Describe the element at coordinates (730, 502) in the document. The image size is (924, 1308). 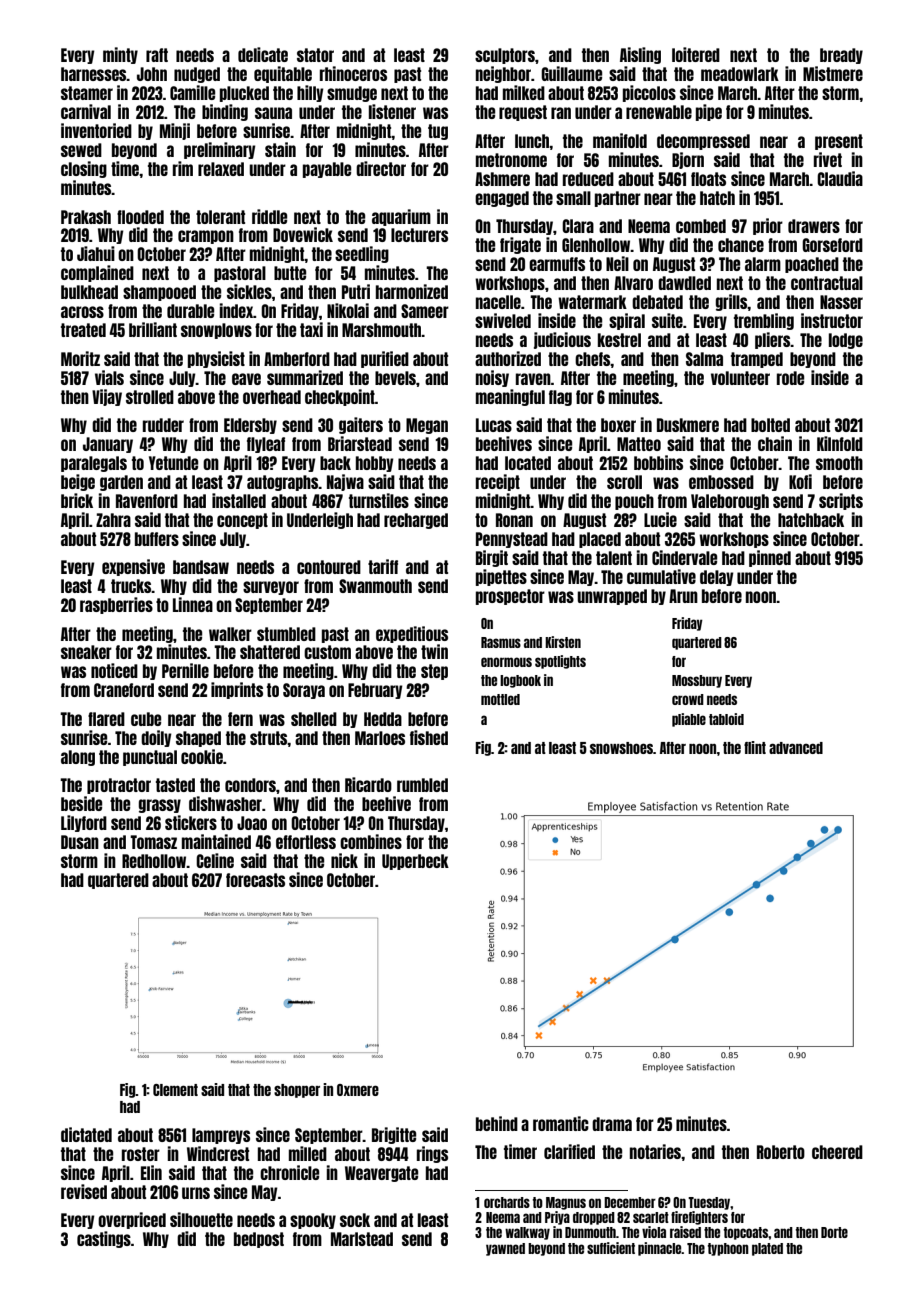
I see `Valeborough` at that location.
